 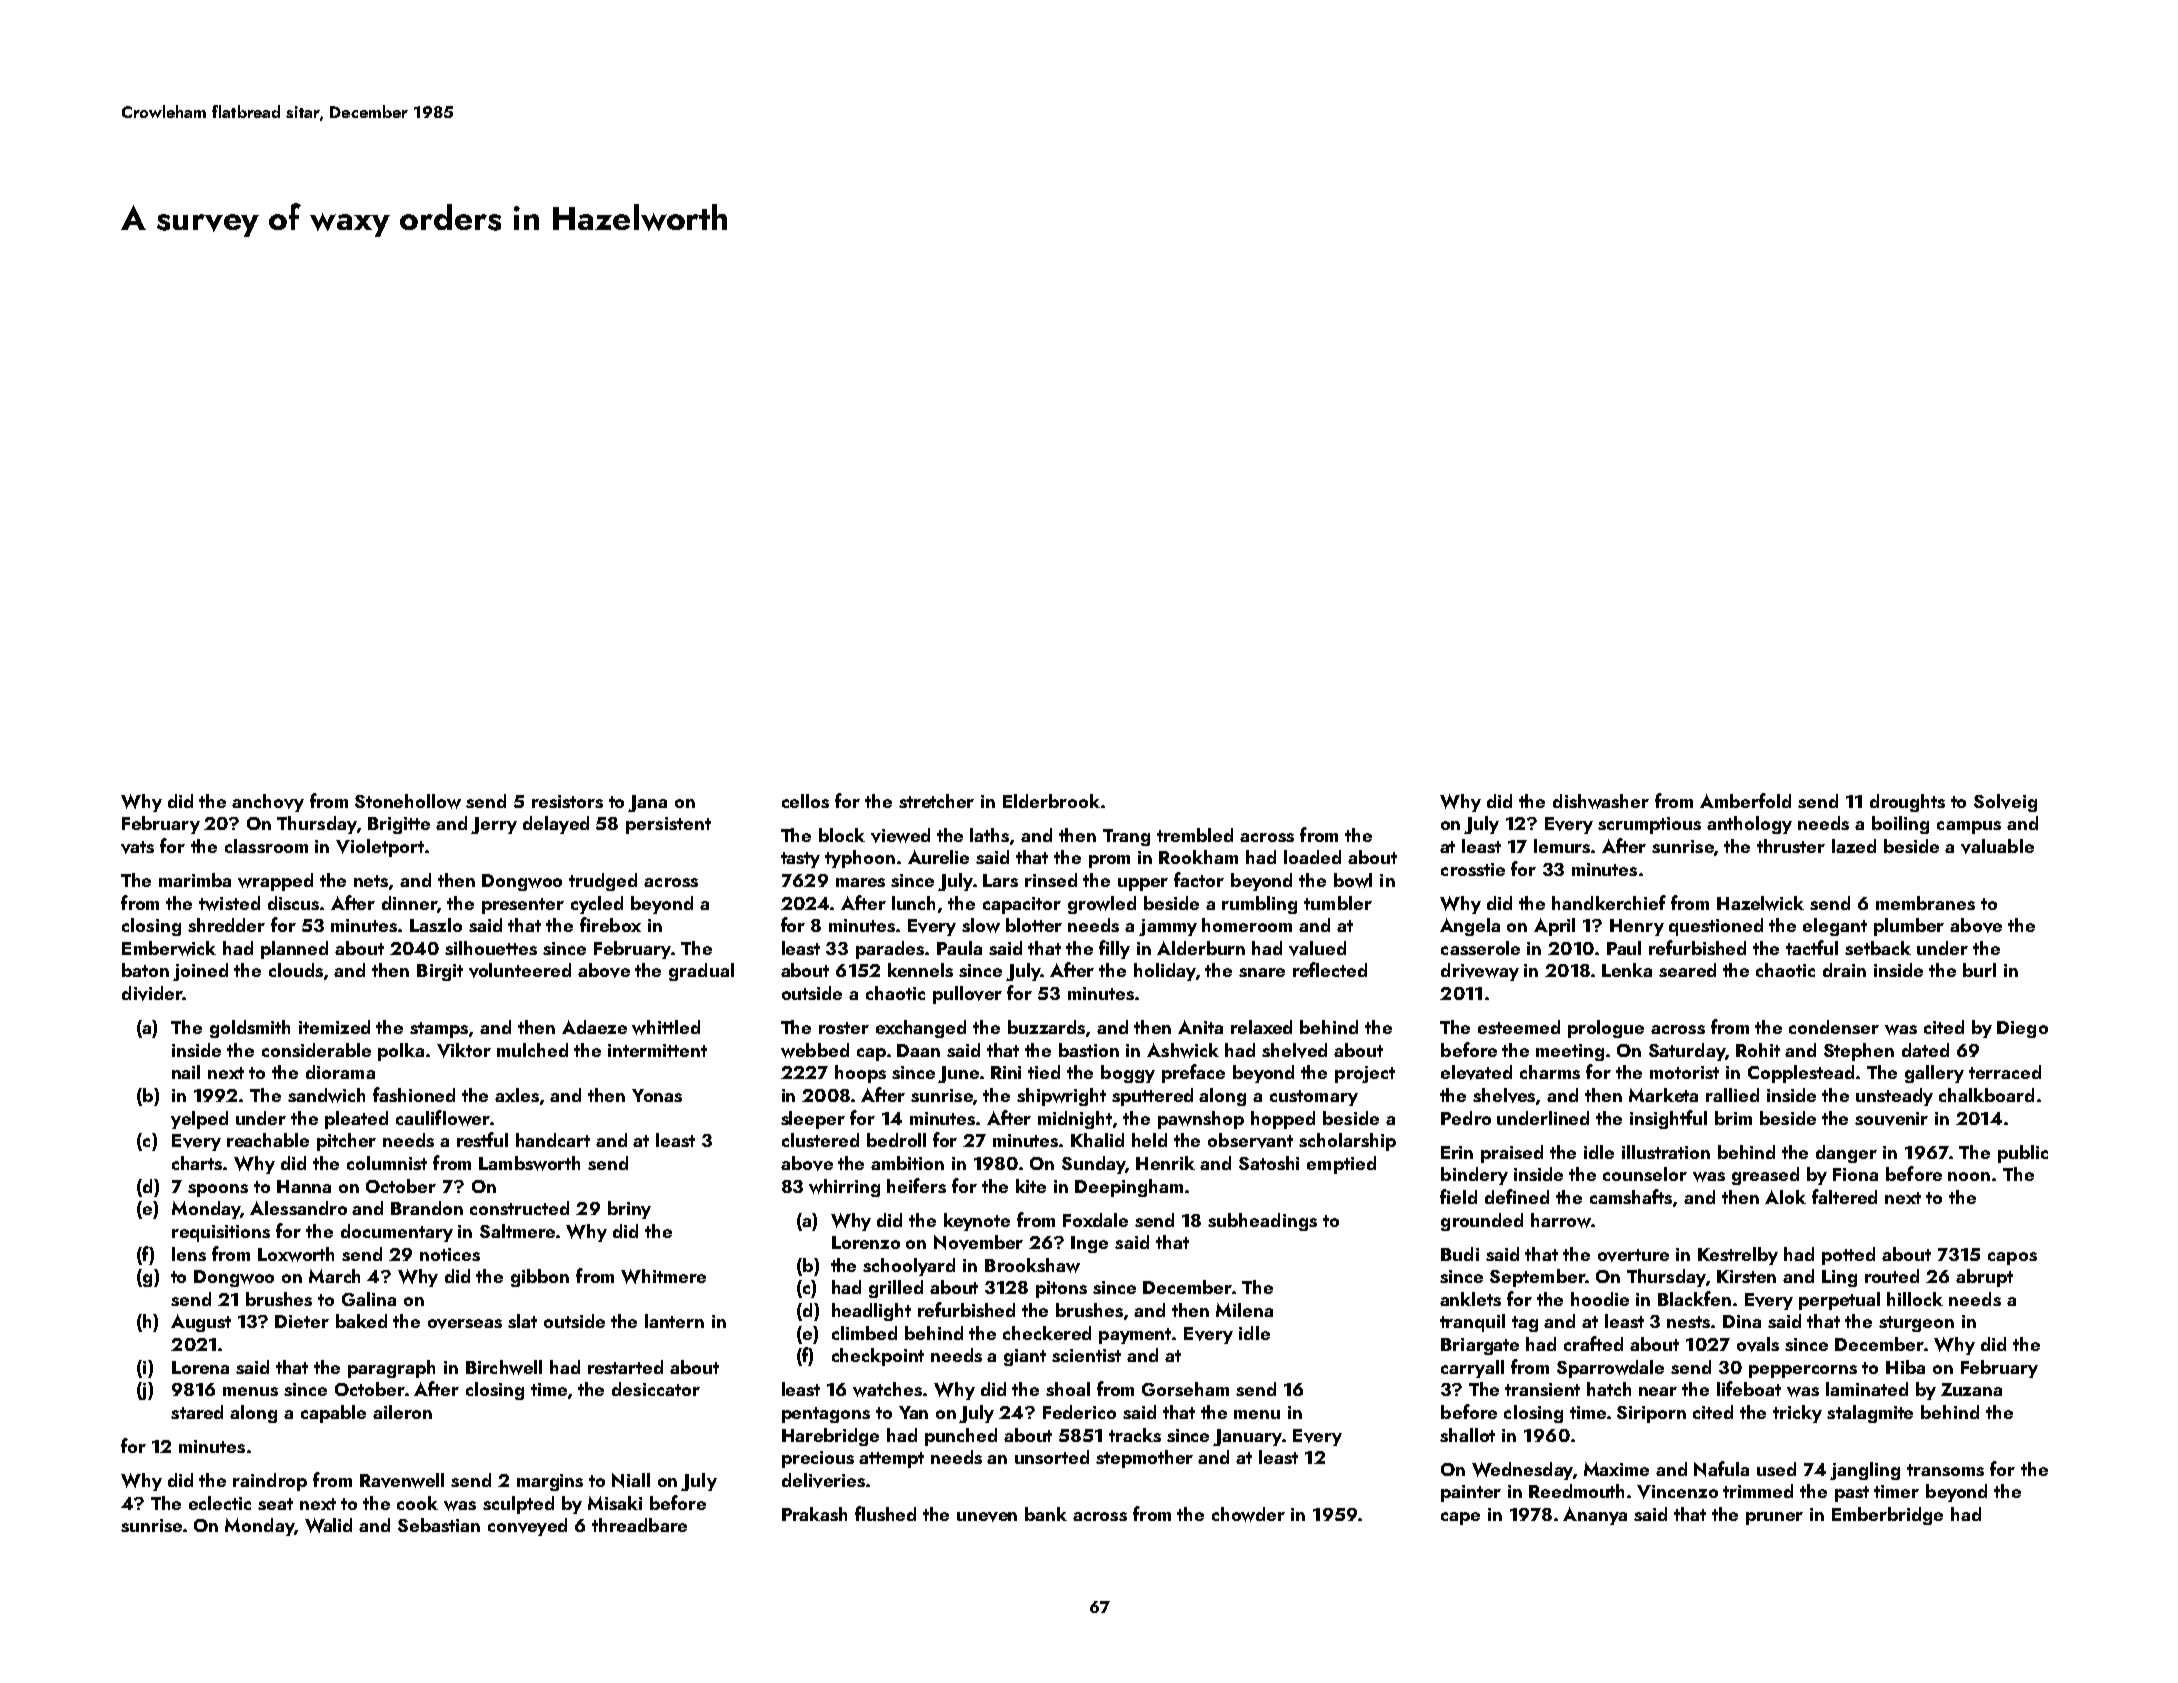 I want to click on Lambsworth, so click(x=529, y=1163).
